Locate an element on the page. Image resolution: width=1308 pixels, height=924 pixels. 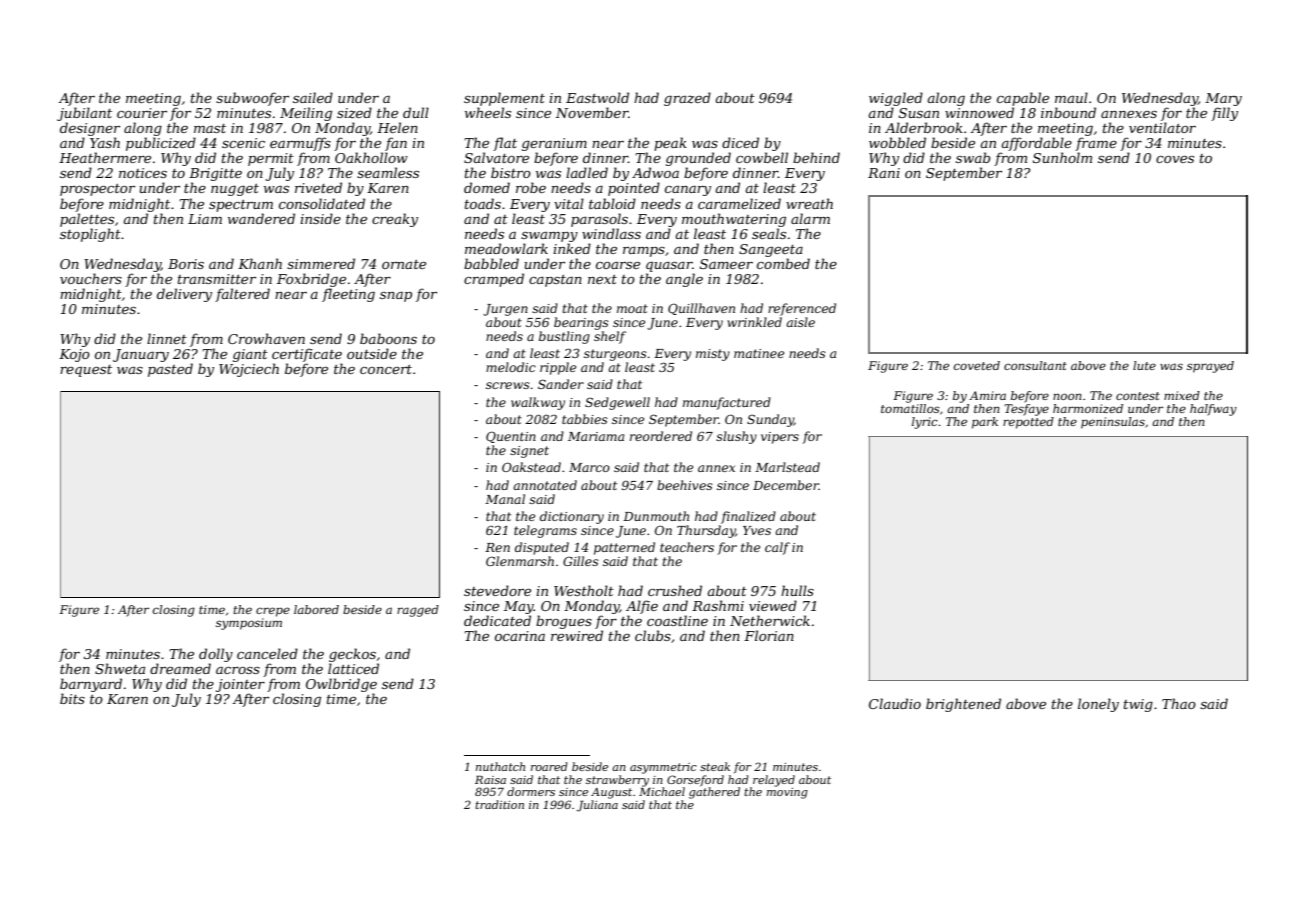
baboons is located at coordinates (388, 338).
